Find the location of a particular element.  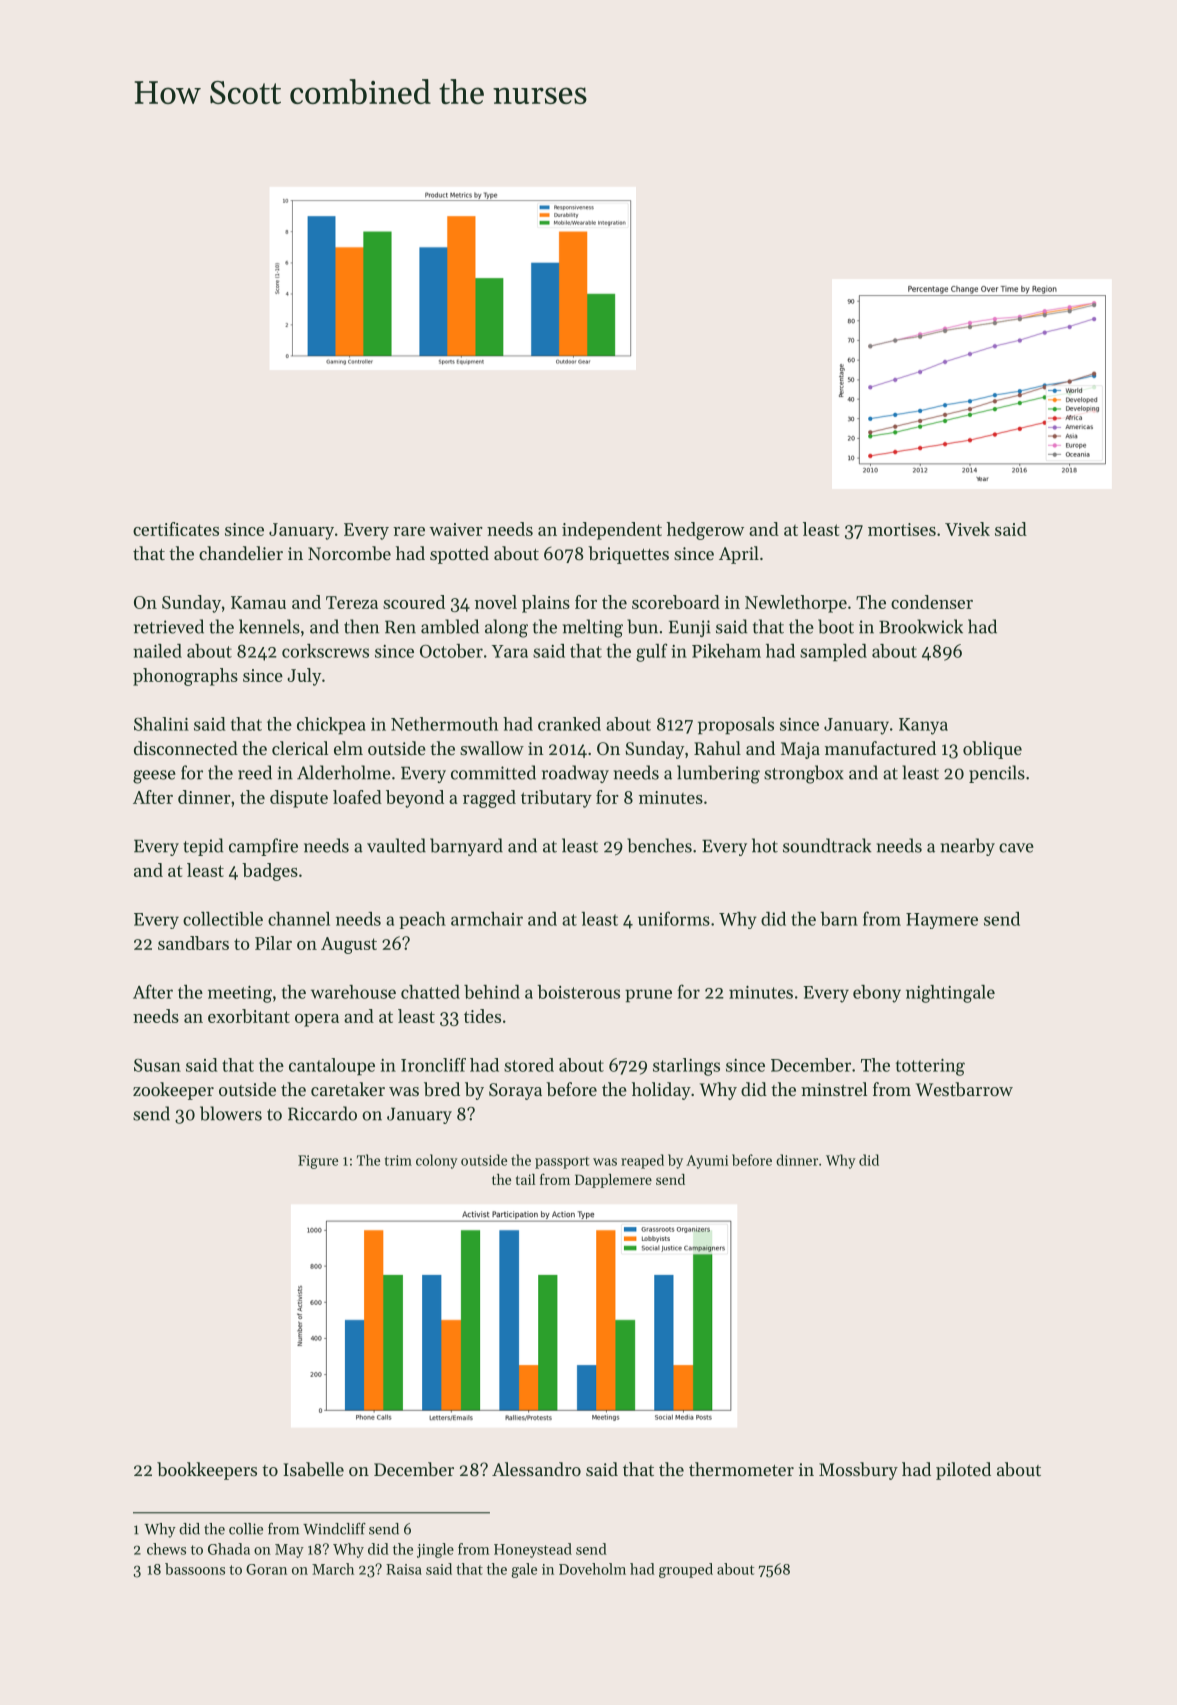

independent is located at coordinates (612, 531).
